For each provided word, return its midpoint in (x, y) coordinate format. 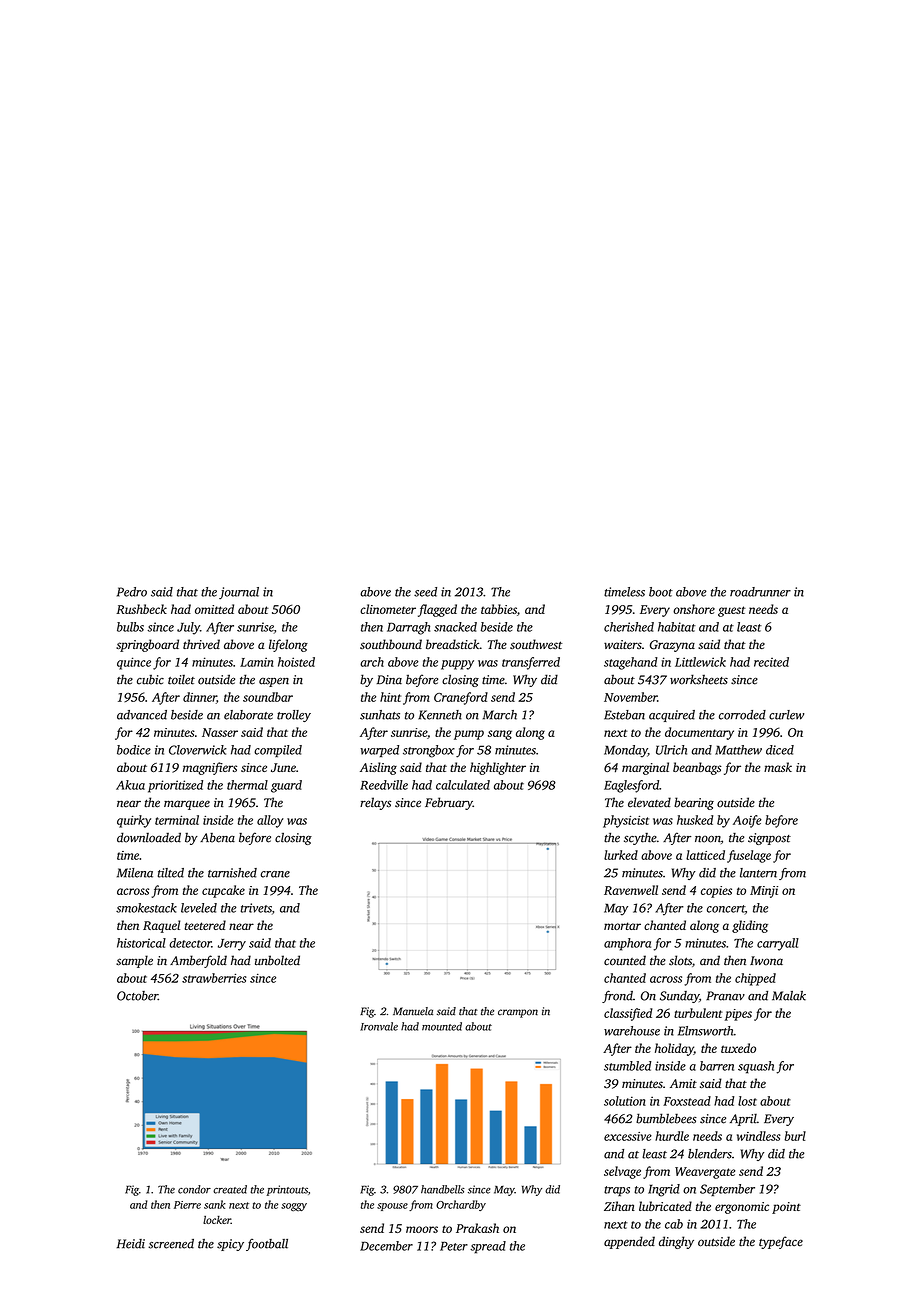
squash (756, 1067)
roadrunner (760, 592)
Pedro (132, 592)
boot (661, 592)
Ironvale (379, 1026)
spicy (230, 1245)
